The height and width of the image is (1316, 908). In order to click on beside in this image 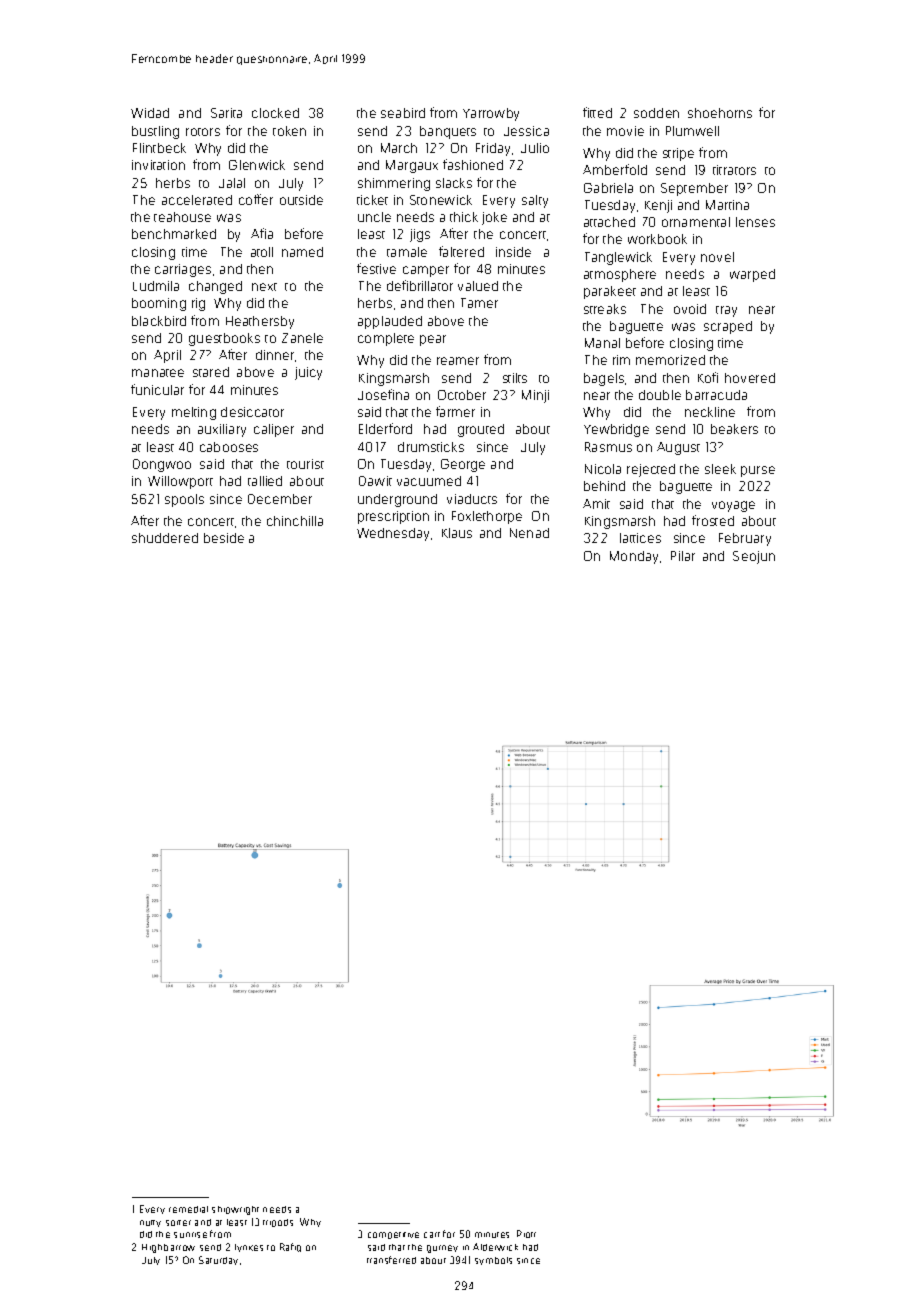, I will do `click(224, 538)`.
